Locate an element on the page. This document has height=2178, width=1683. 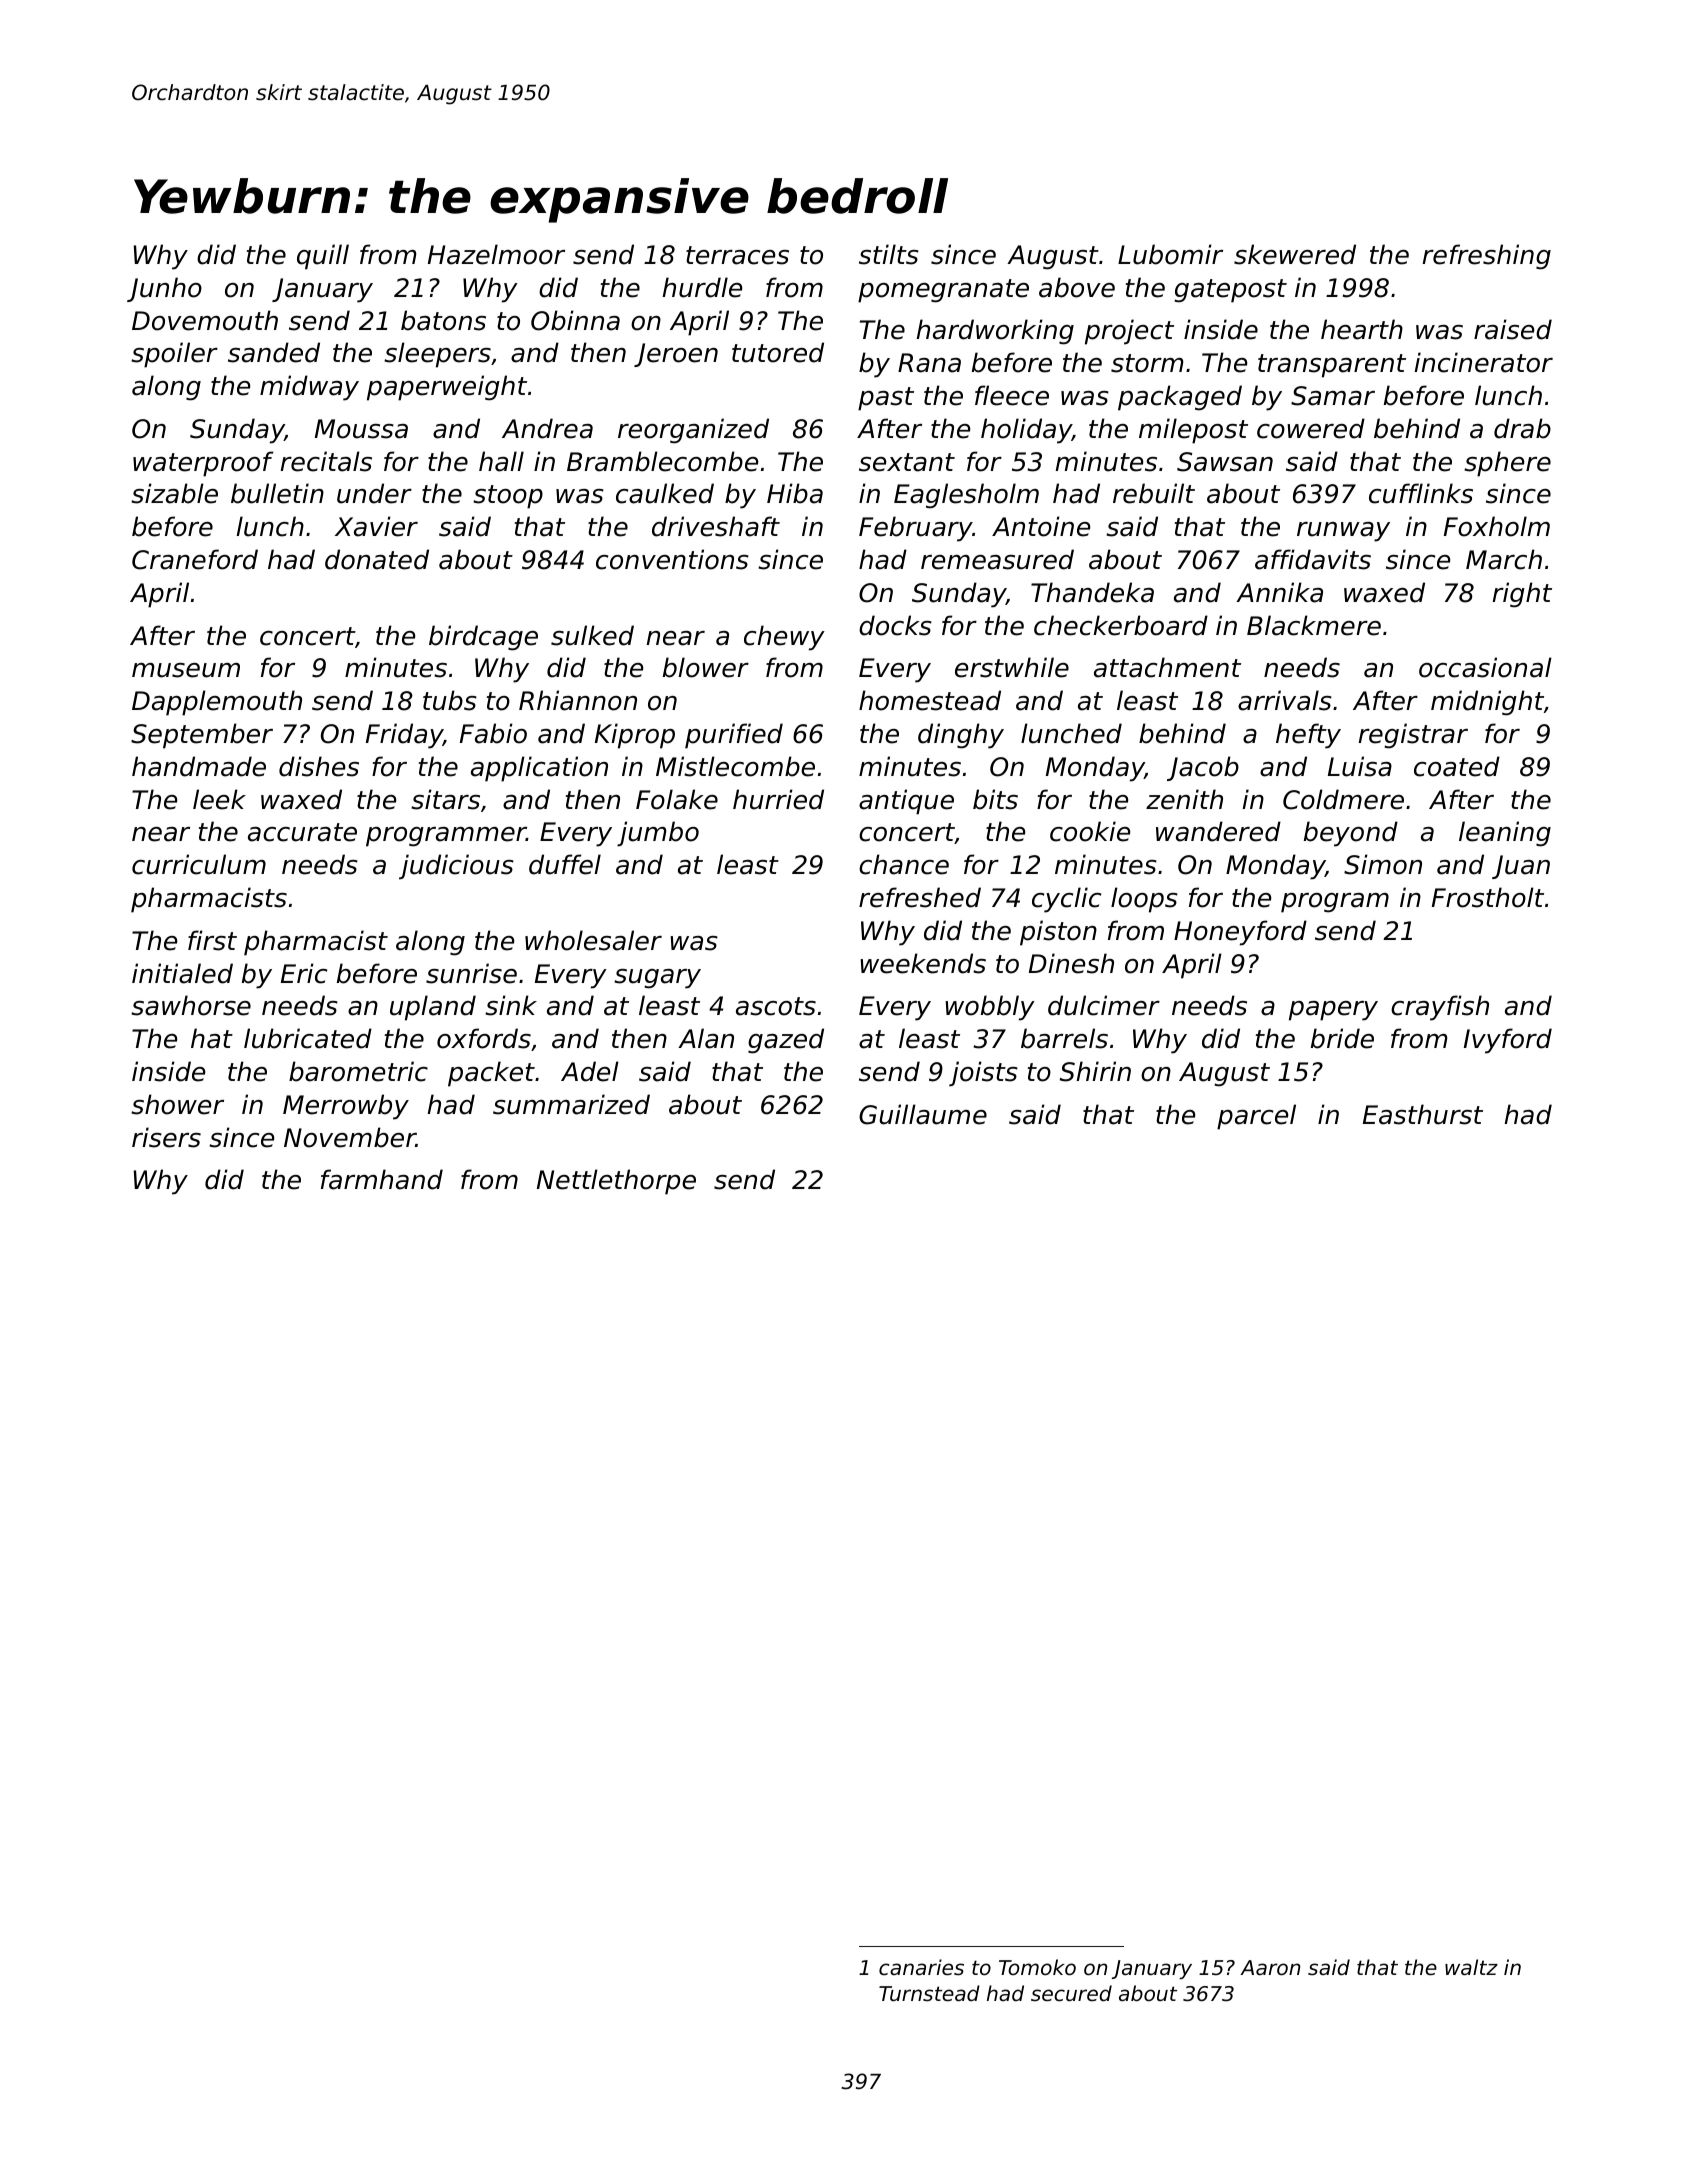
farmhand is located at coordinates (382, 1179).
